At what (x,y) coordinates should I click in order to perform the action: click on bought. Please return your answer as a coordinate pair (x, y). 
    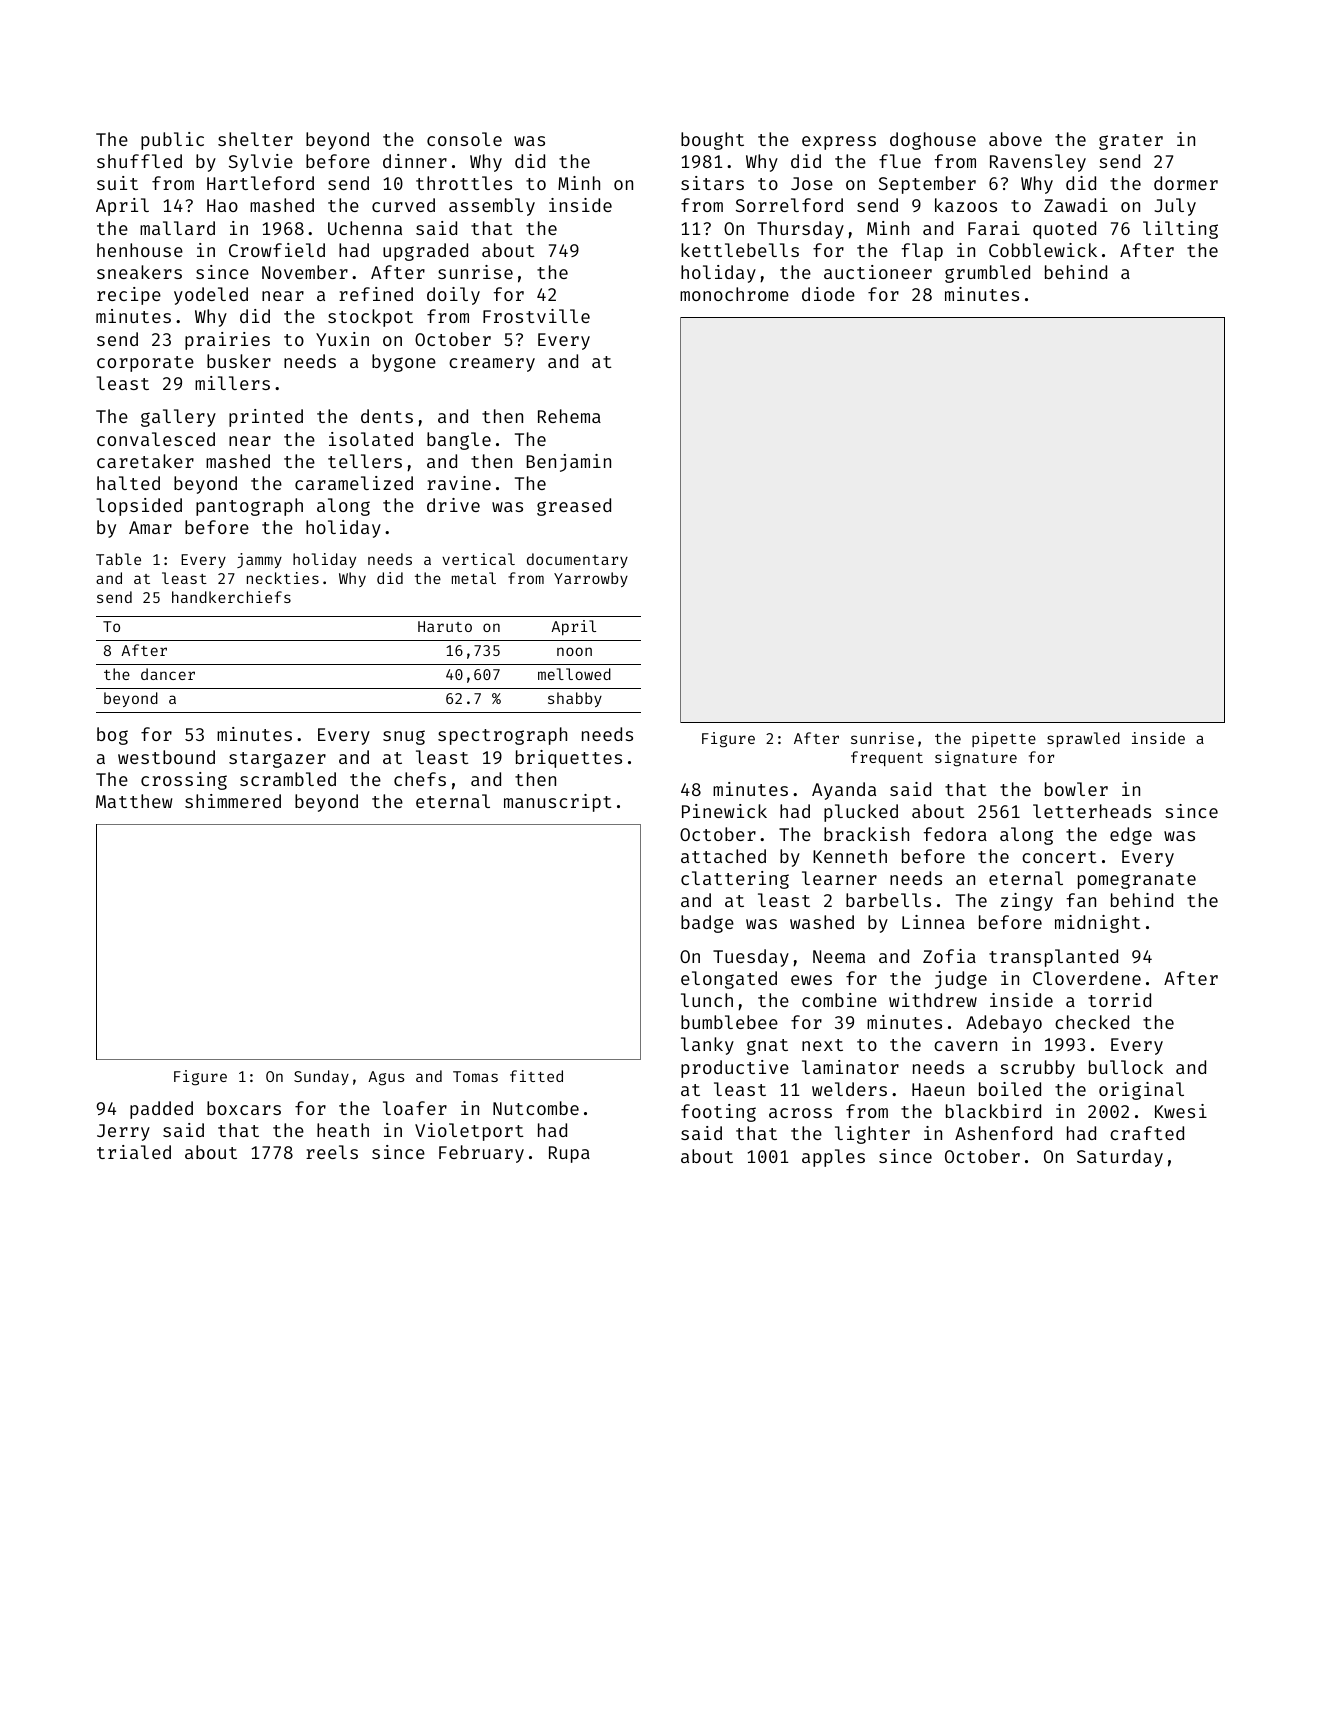
    Looking at the image, I should click on (712, 141).
